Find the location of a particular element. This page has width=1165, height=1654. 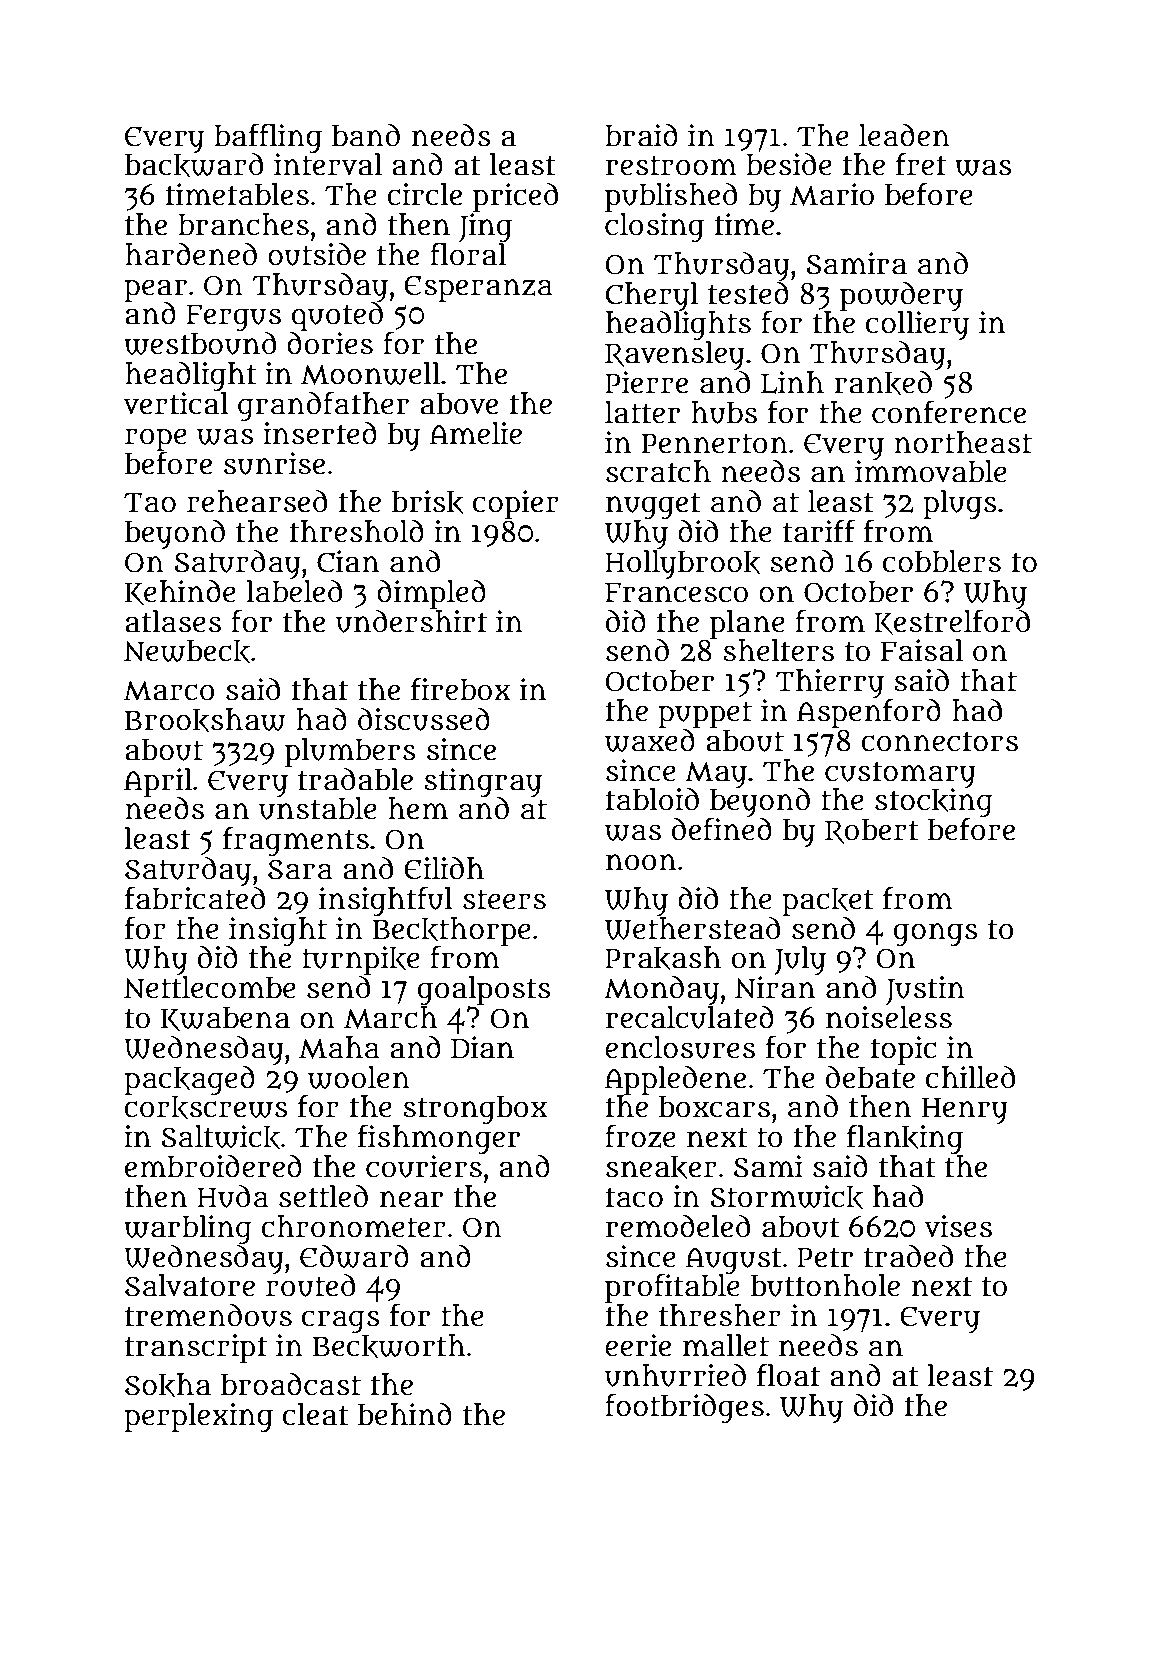

connectors is located at coordinates (939, 741).
